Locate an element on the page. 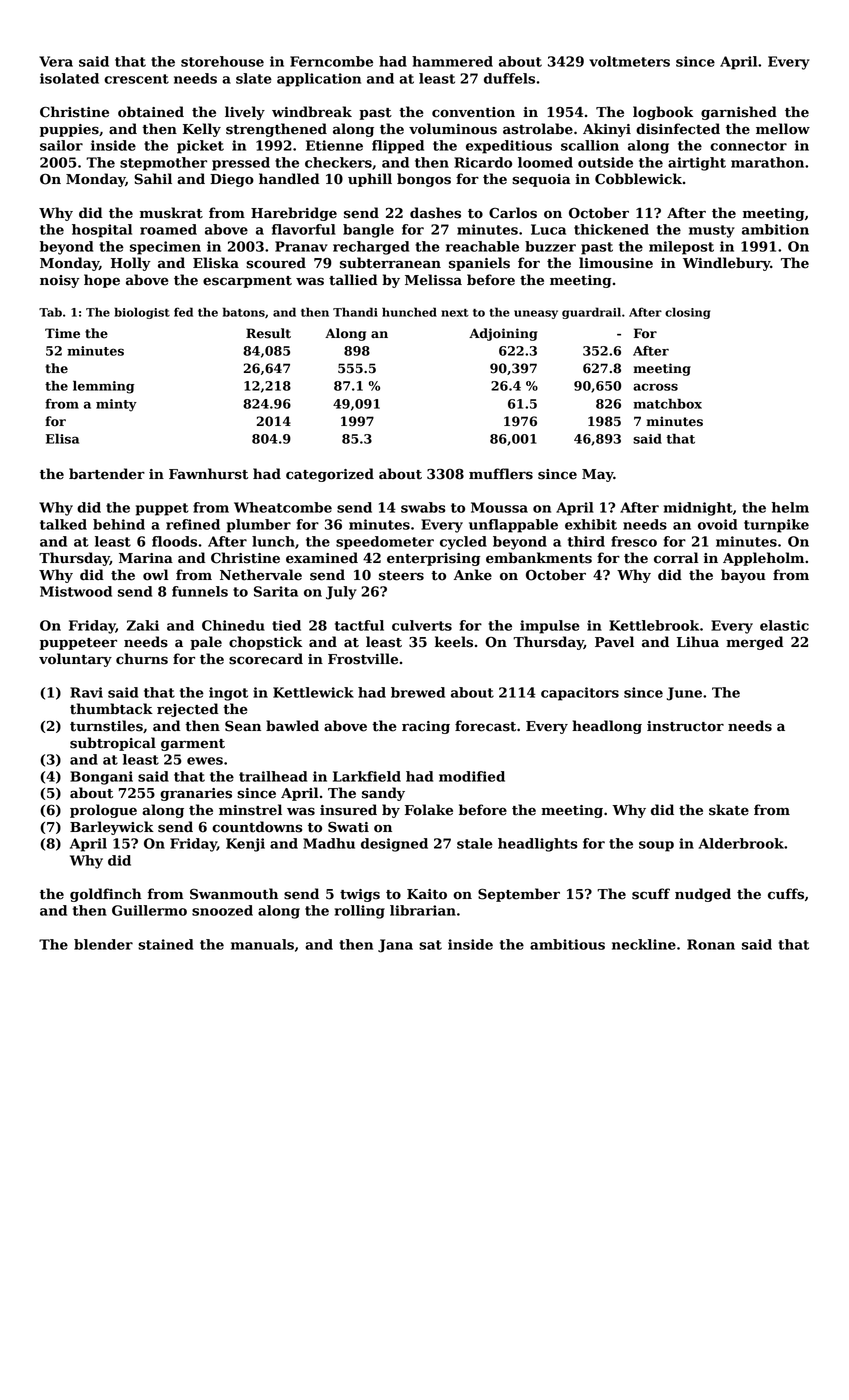  Cobblewick is located at coordinates (638, 179).
